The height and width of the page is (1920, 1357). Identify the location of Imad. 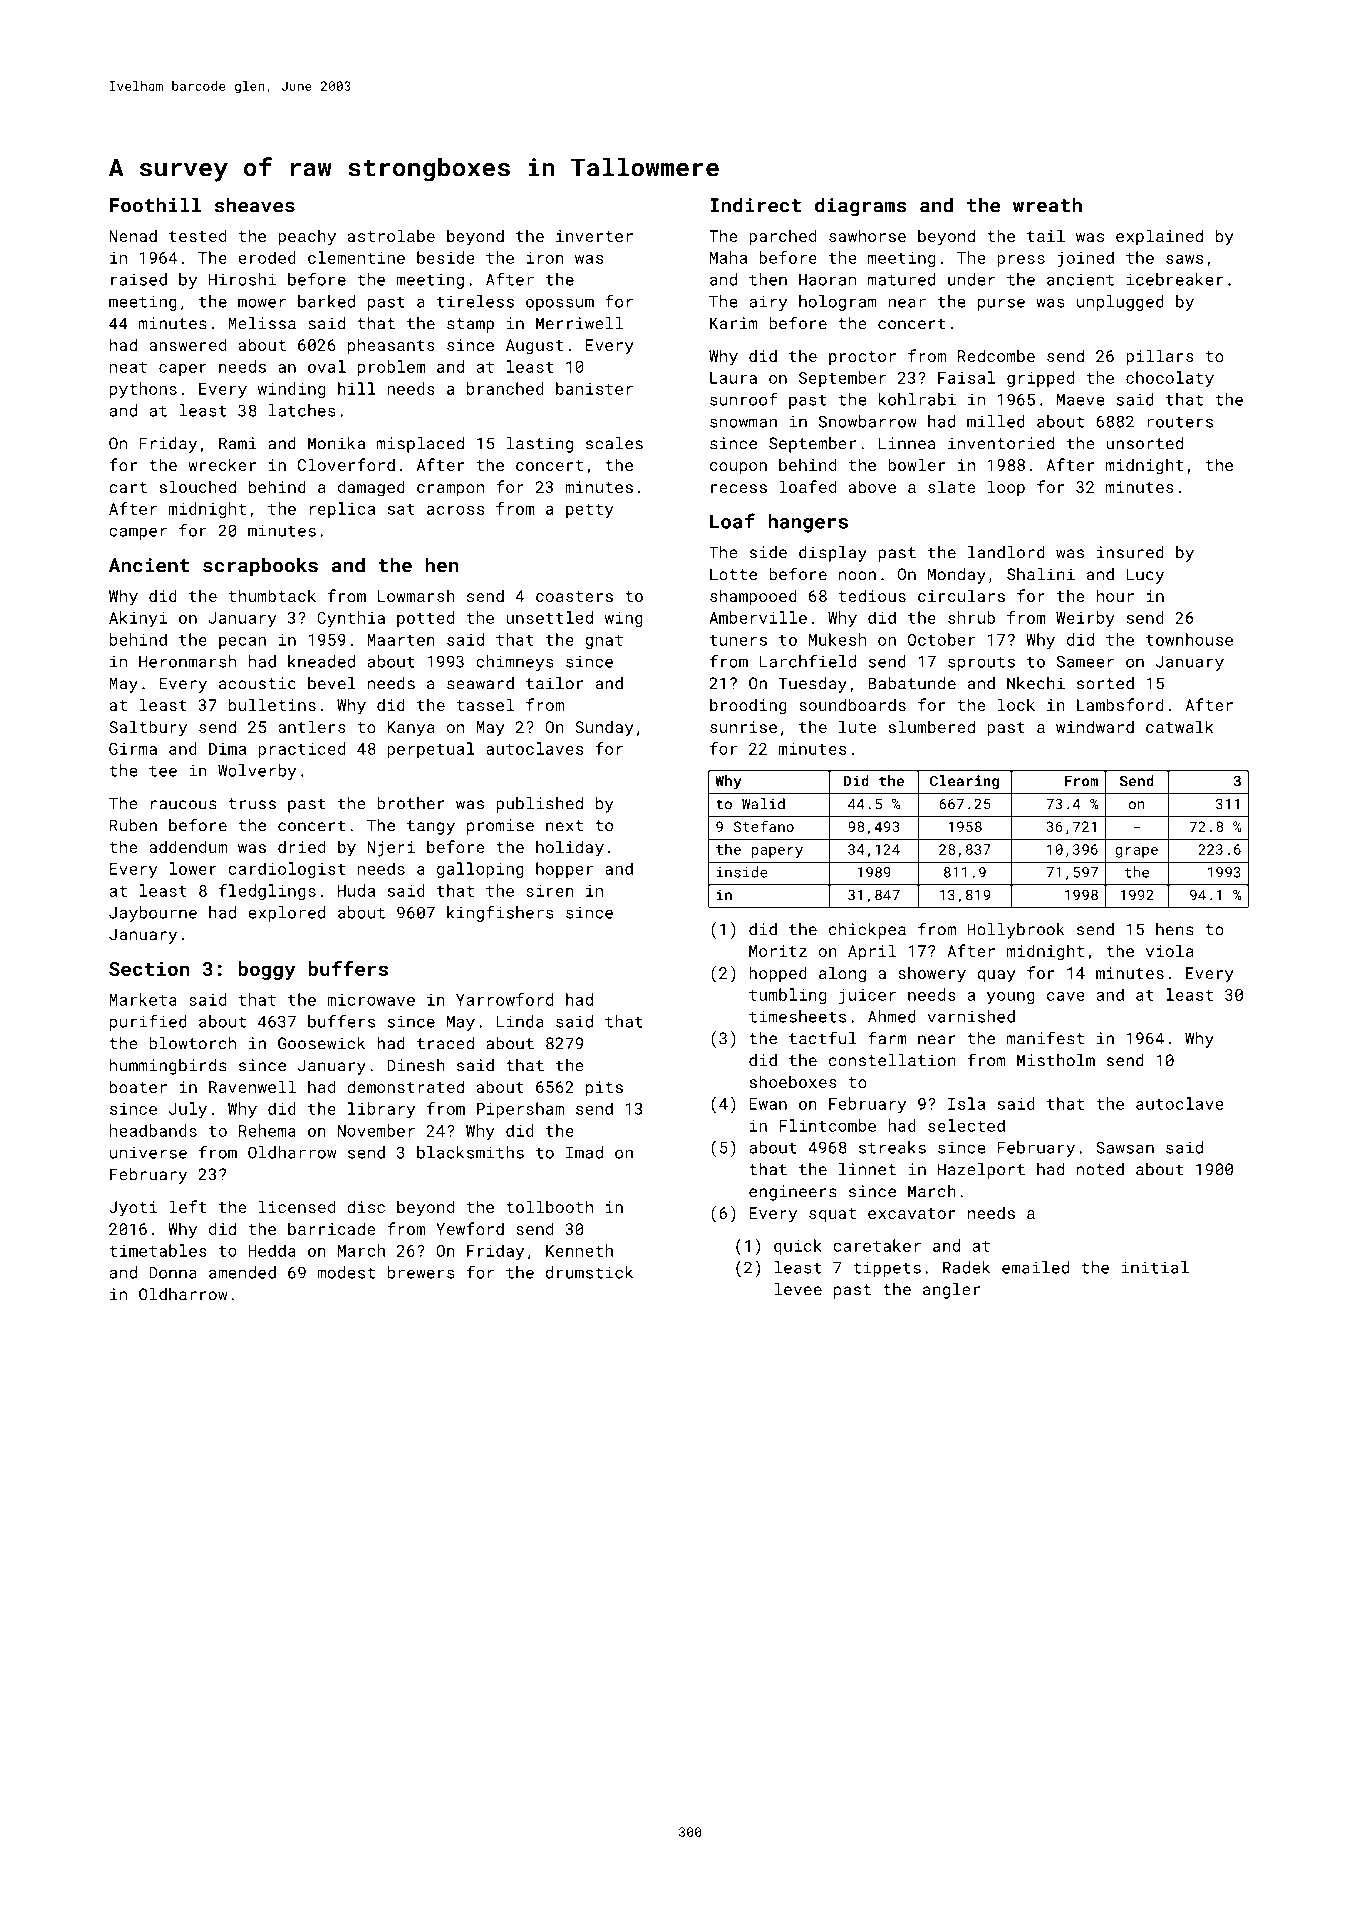
(584, 1152).
